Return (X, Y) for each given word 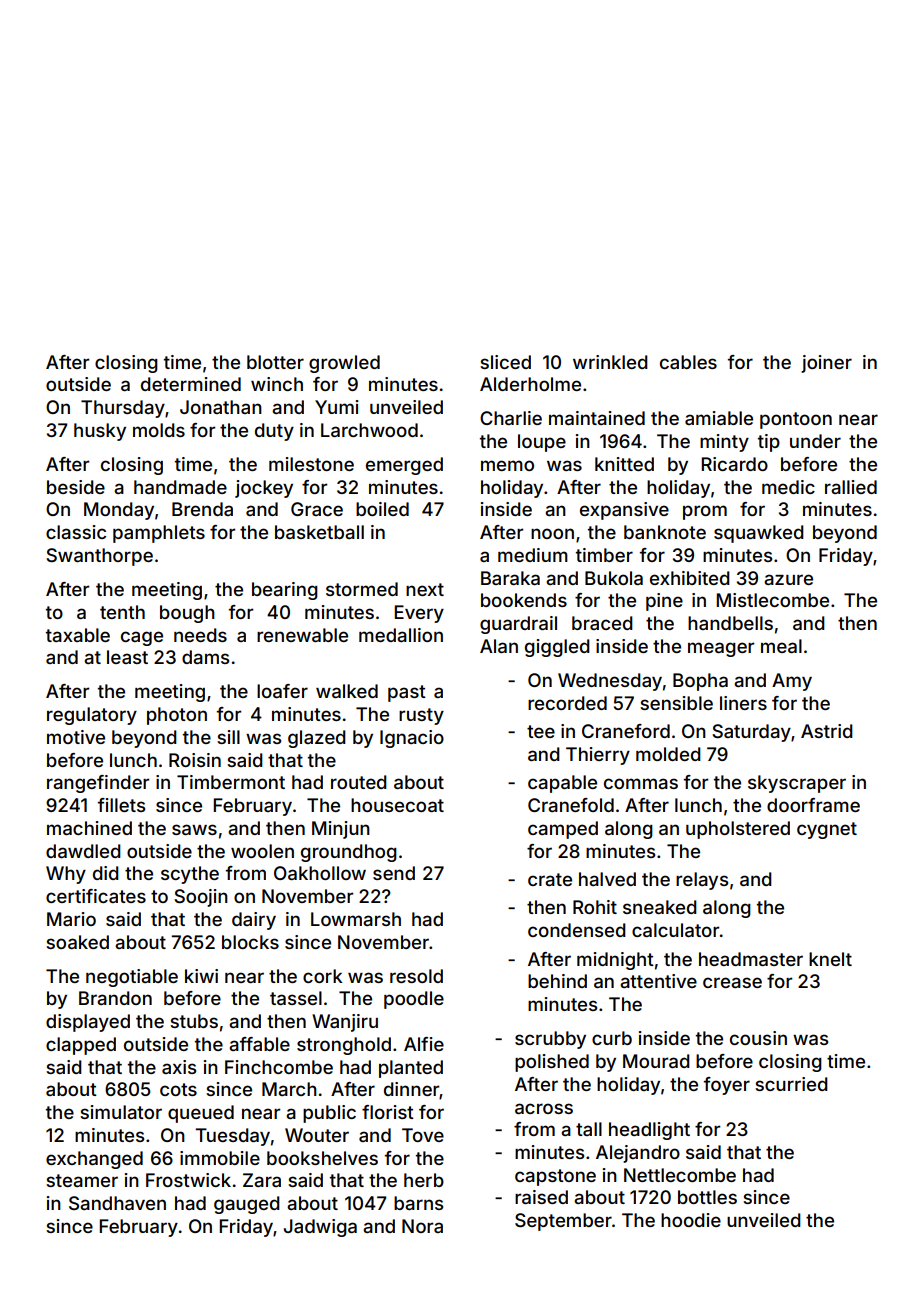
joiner (826, 364)
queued (201, 1114)
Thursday (123, 409)
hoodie (691, 1220)
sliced (505, 362)
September (563, 1222)
